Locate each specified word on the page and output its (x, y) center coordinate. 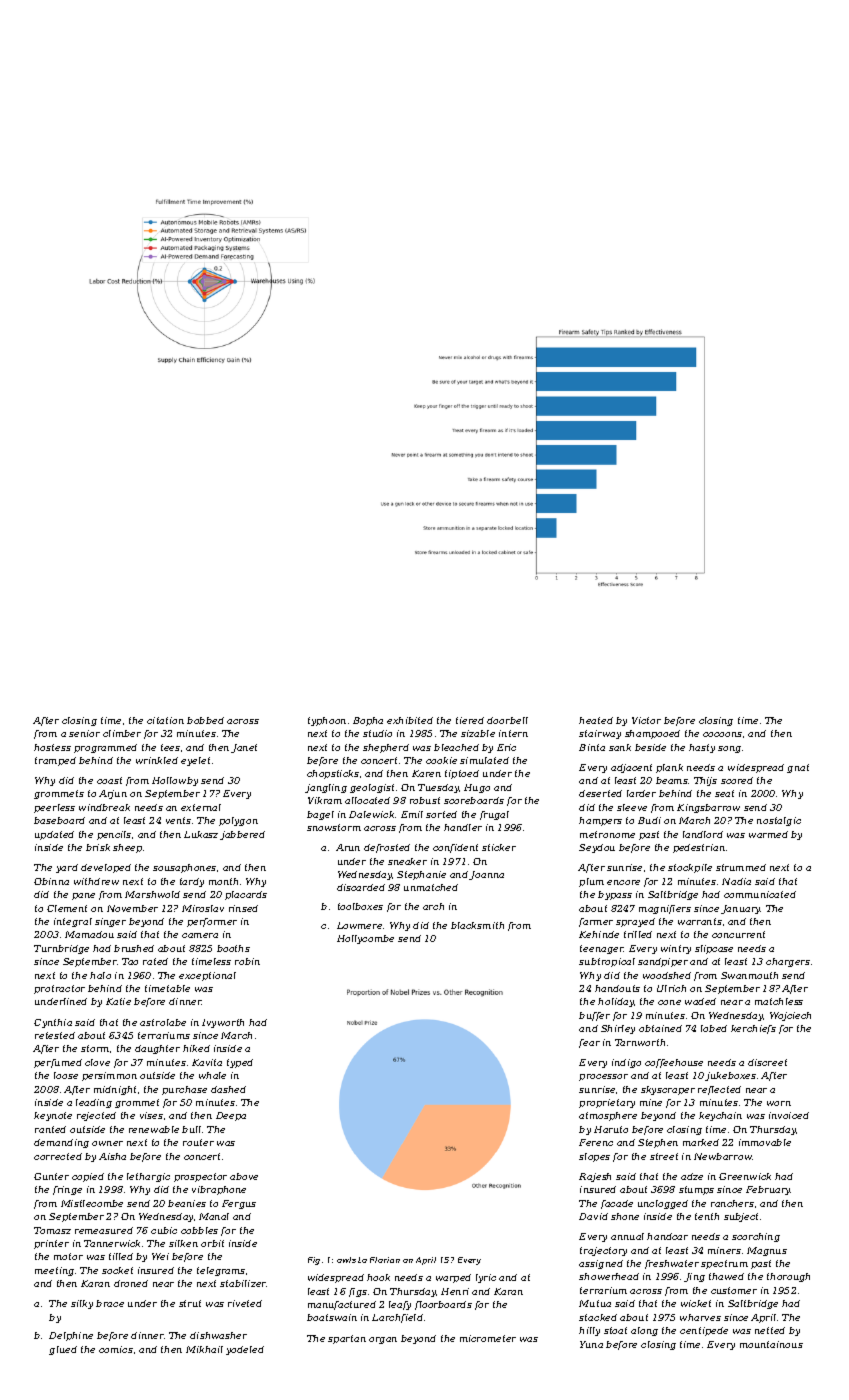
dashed (228, 1089)
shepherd (386, 748)
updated (54, 835)
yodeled (245, 1350)
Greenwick (745, 1176)
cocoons (722, 734)
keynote (53, 1116)
